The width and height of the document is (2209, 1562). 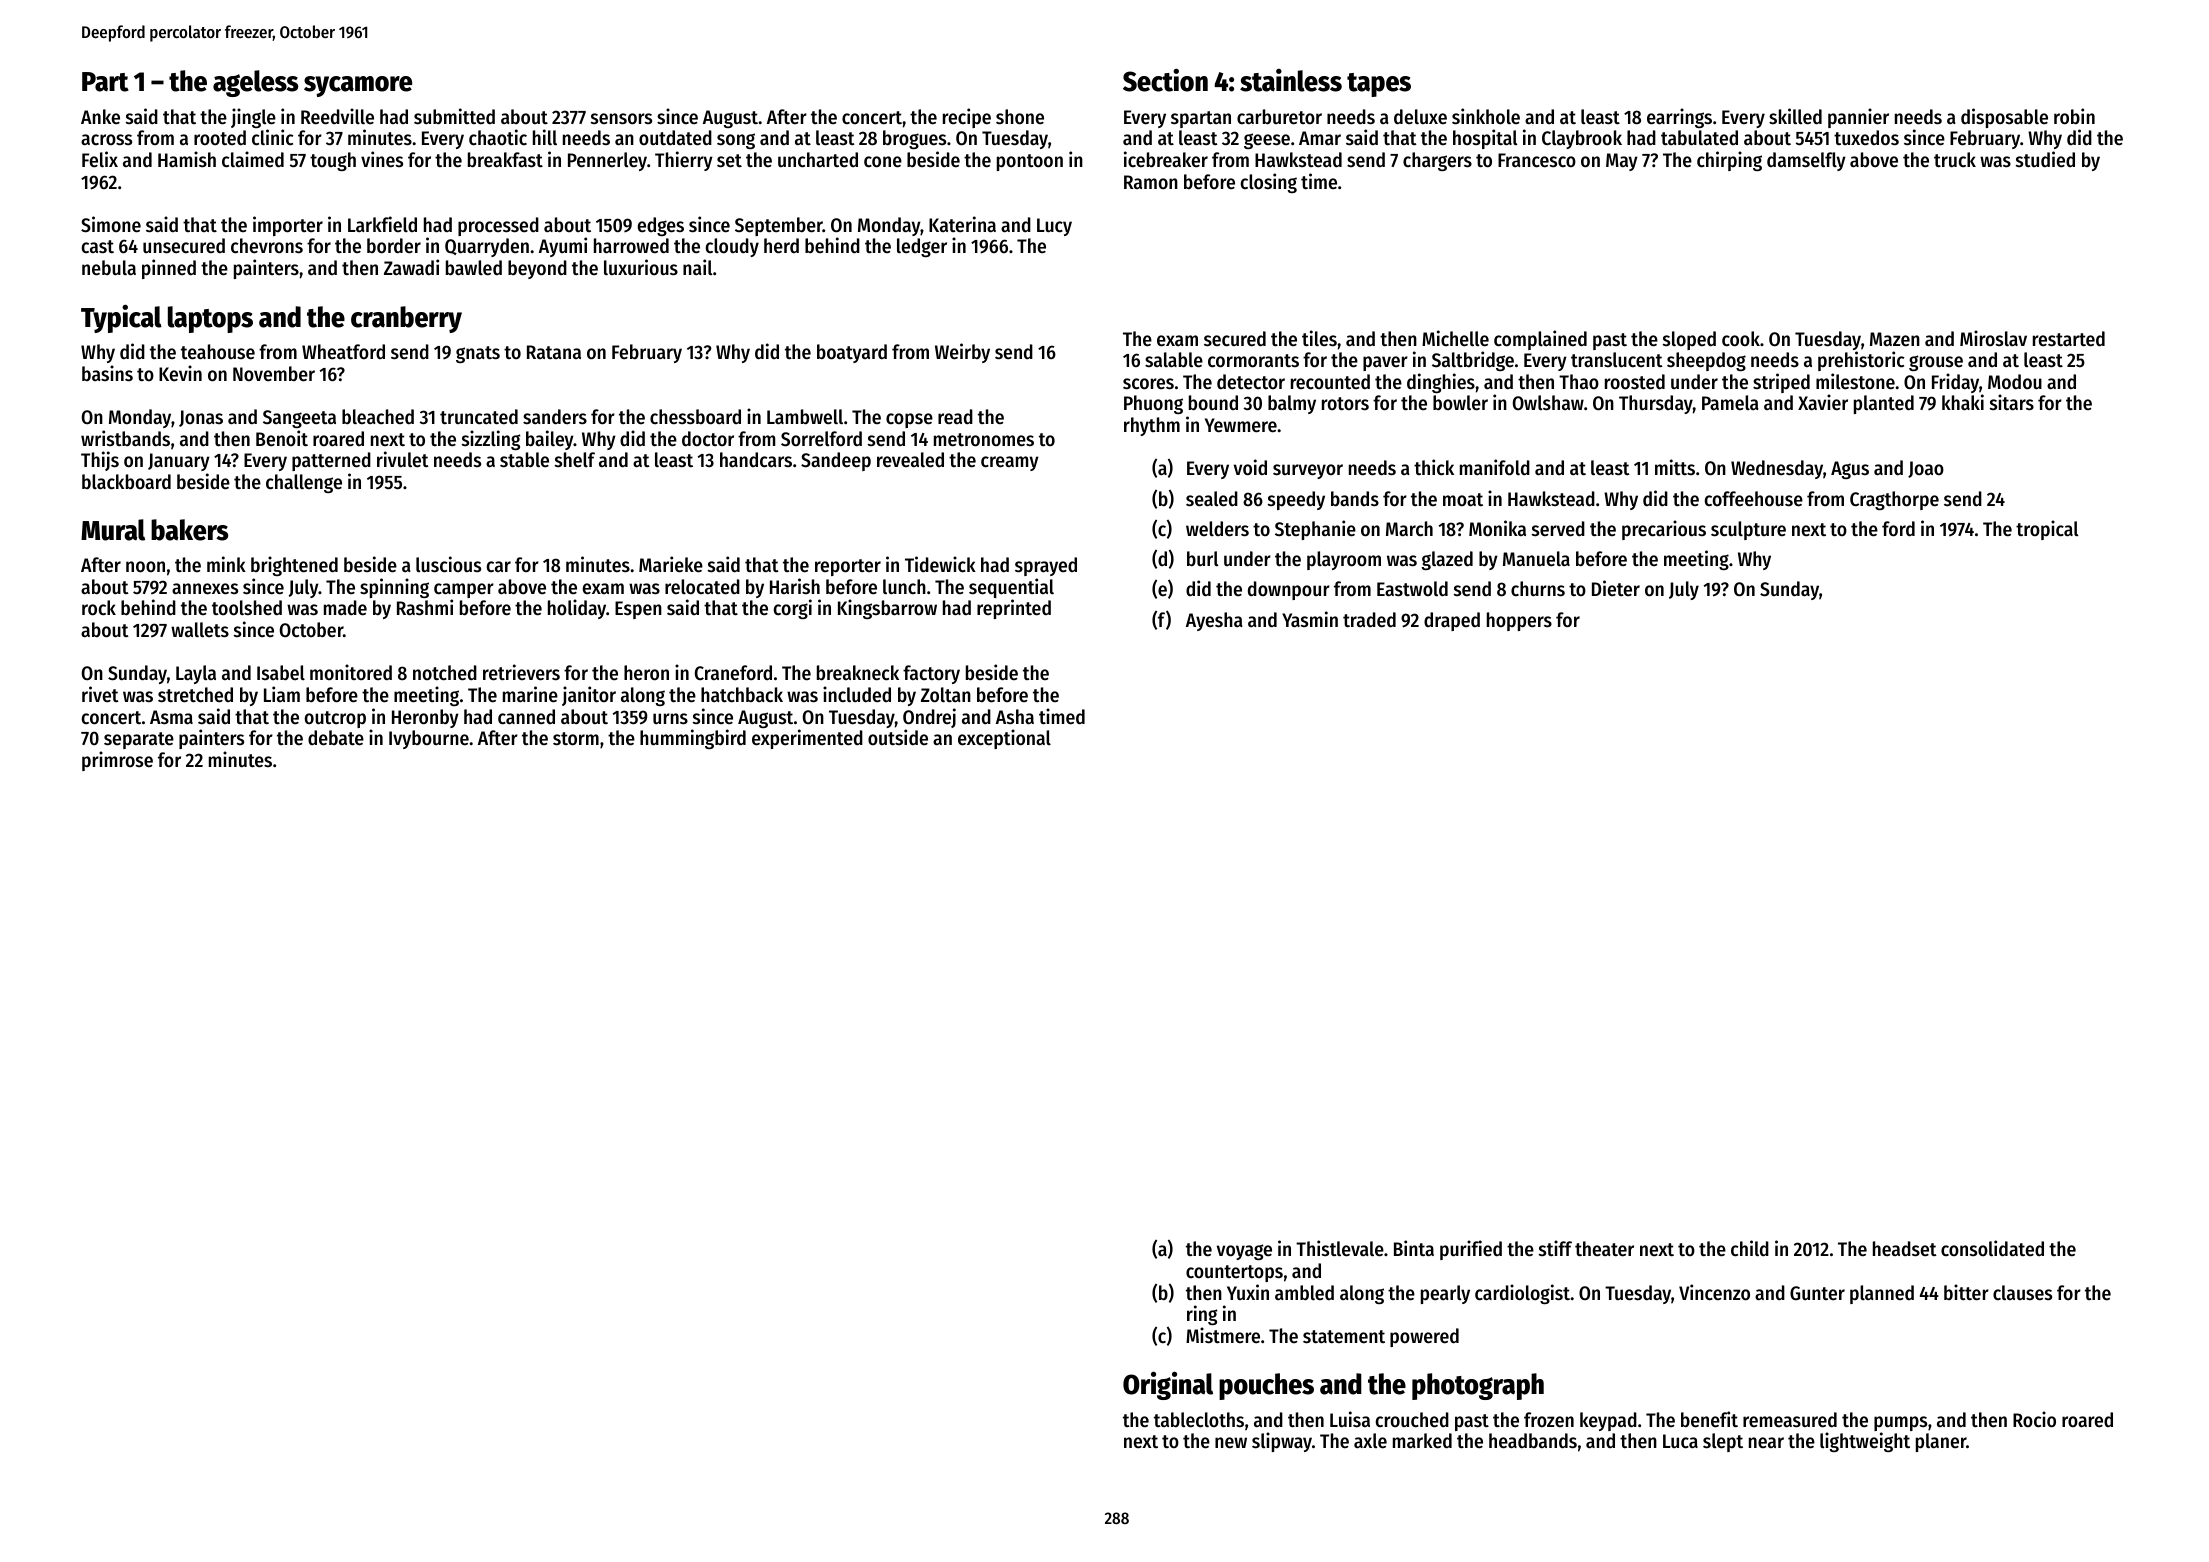 I want to click on new, so click(x=1231, y=1443).
